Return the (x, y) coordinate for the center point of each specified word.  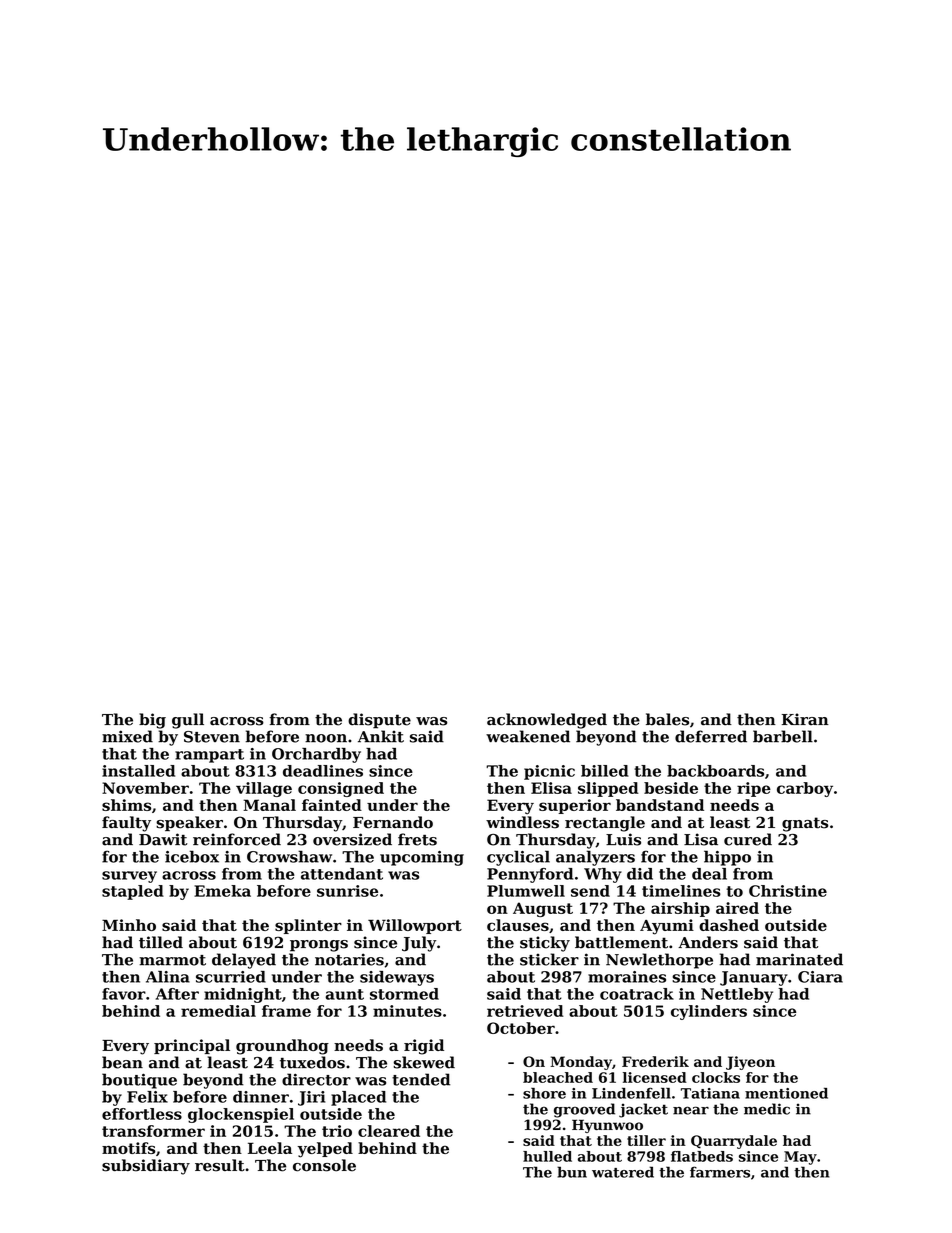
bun (572, 1172)
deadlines (323, 771)
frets (417, 839)
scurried (231, 977)
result (220, 1165)
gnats (805, 824)
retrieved (525, 1011)
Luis (623, 839)
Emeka (222, 891)
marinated (799, 959)
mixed (127, 736)
